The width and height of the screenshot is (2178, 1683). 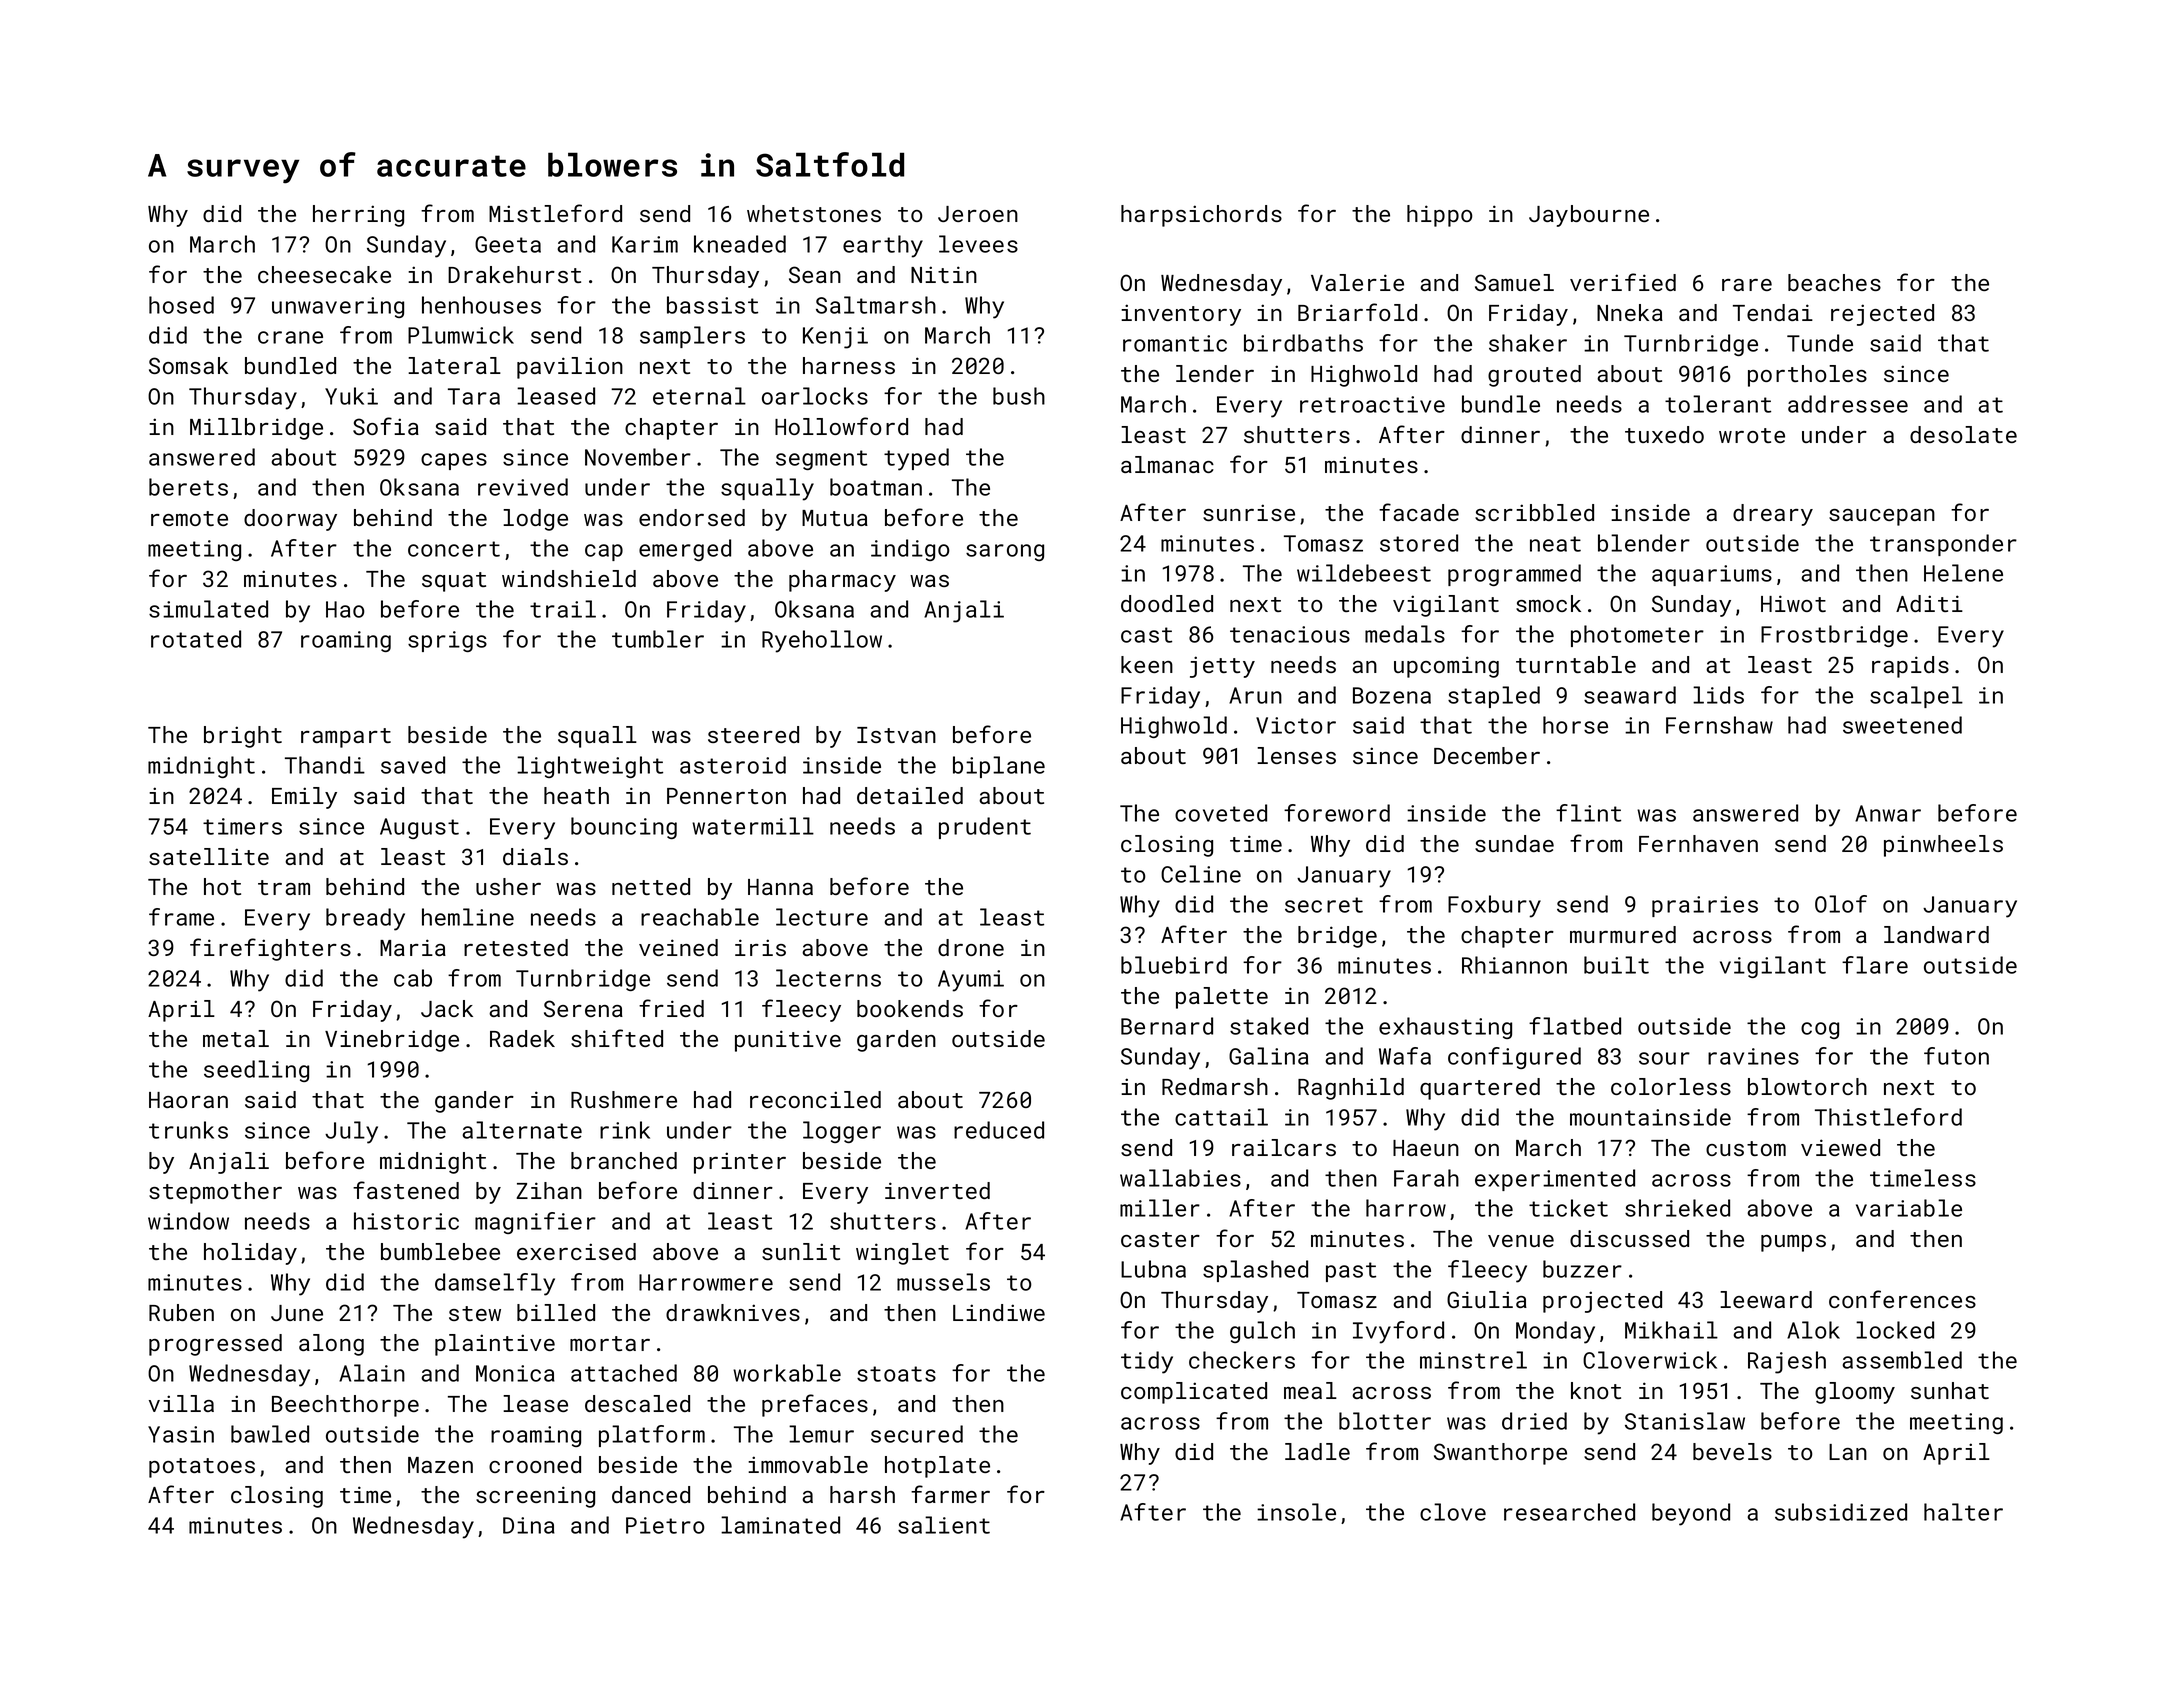 What do you see at coordinates (346, 738) in the screenshot?
I see `rampart` at bounding box center [346, 738].
